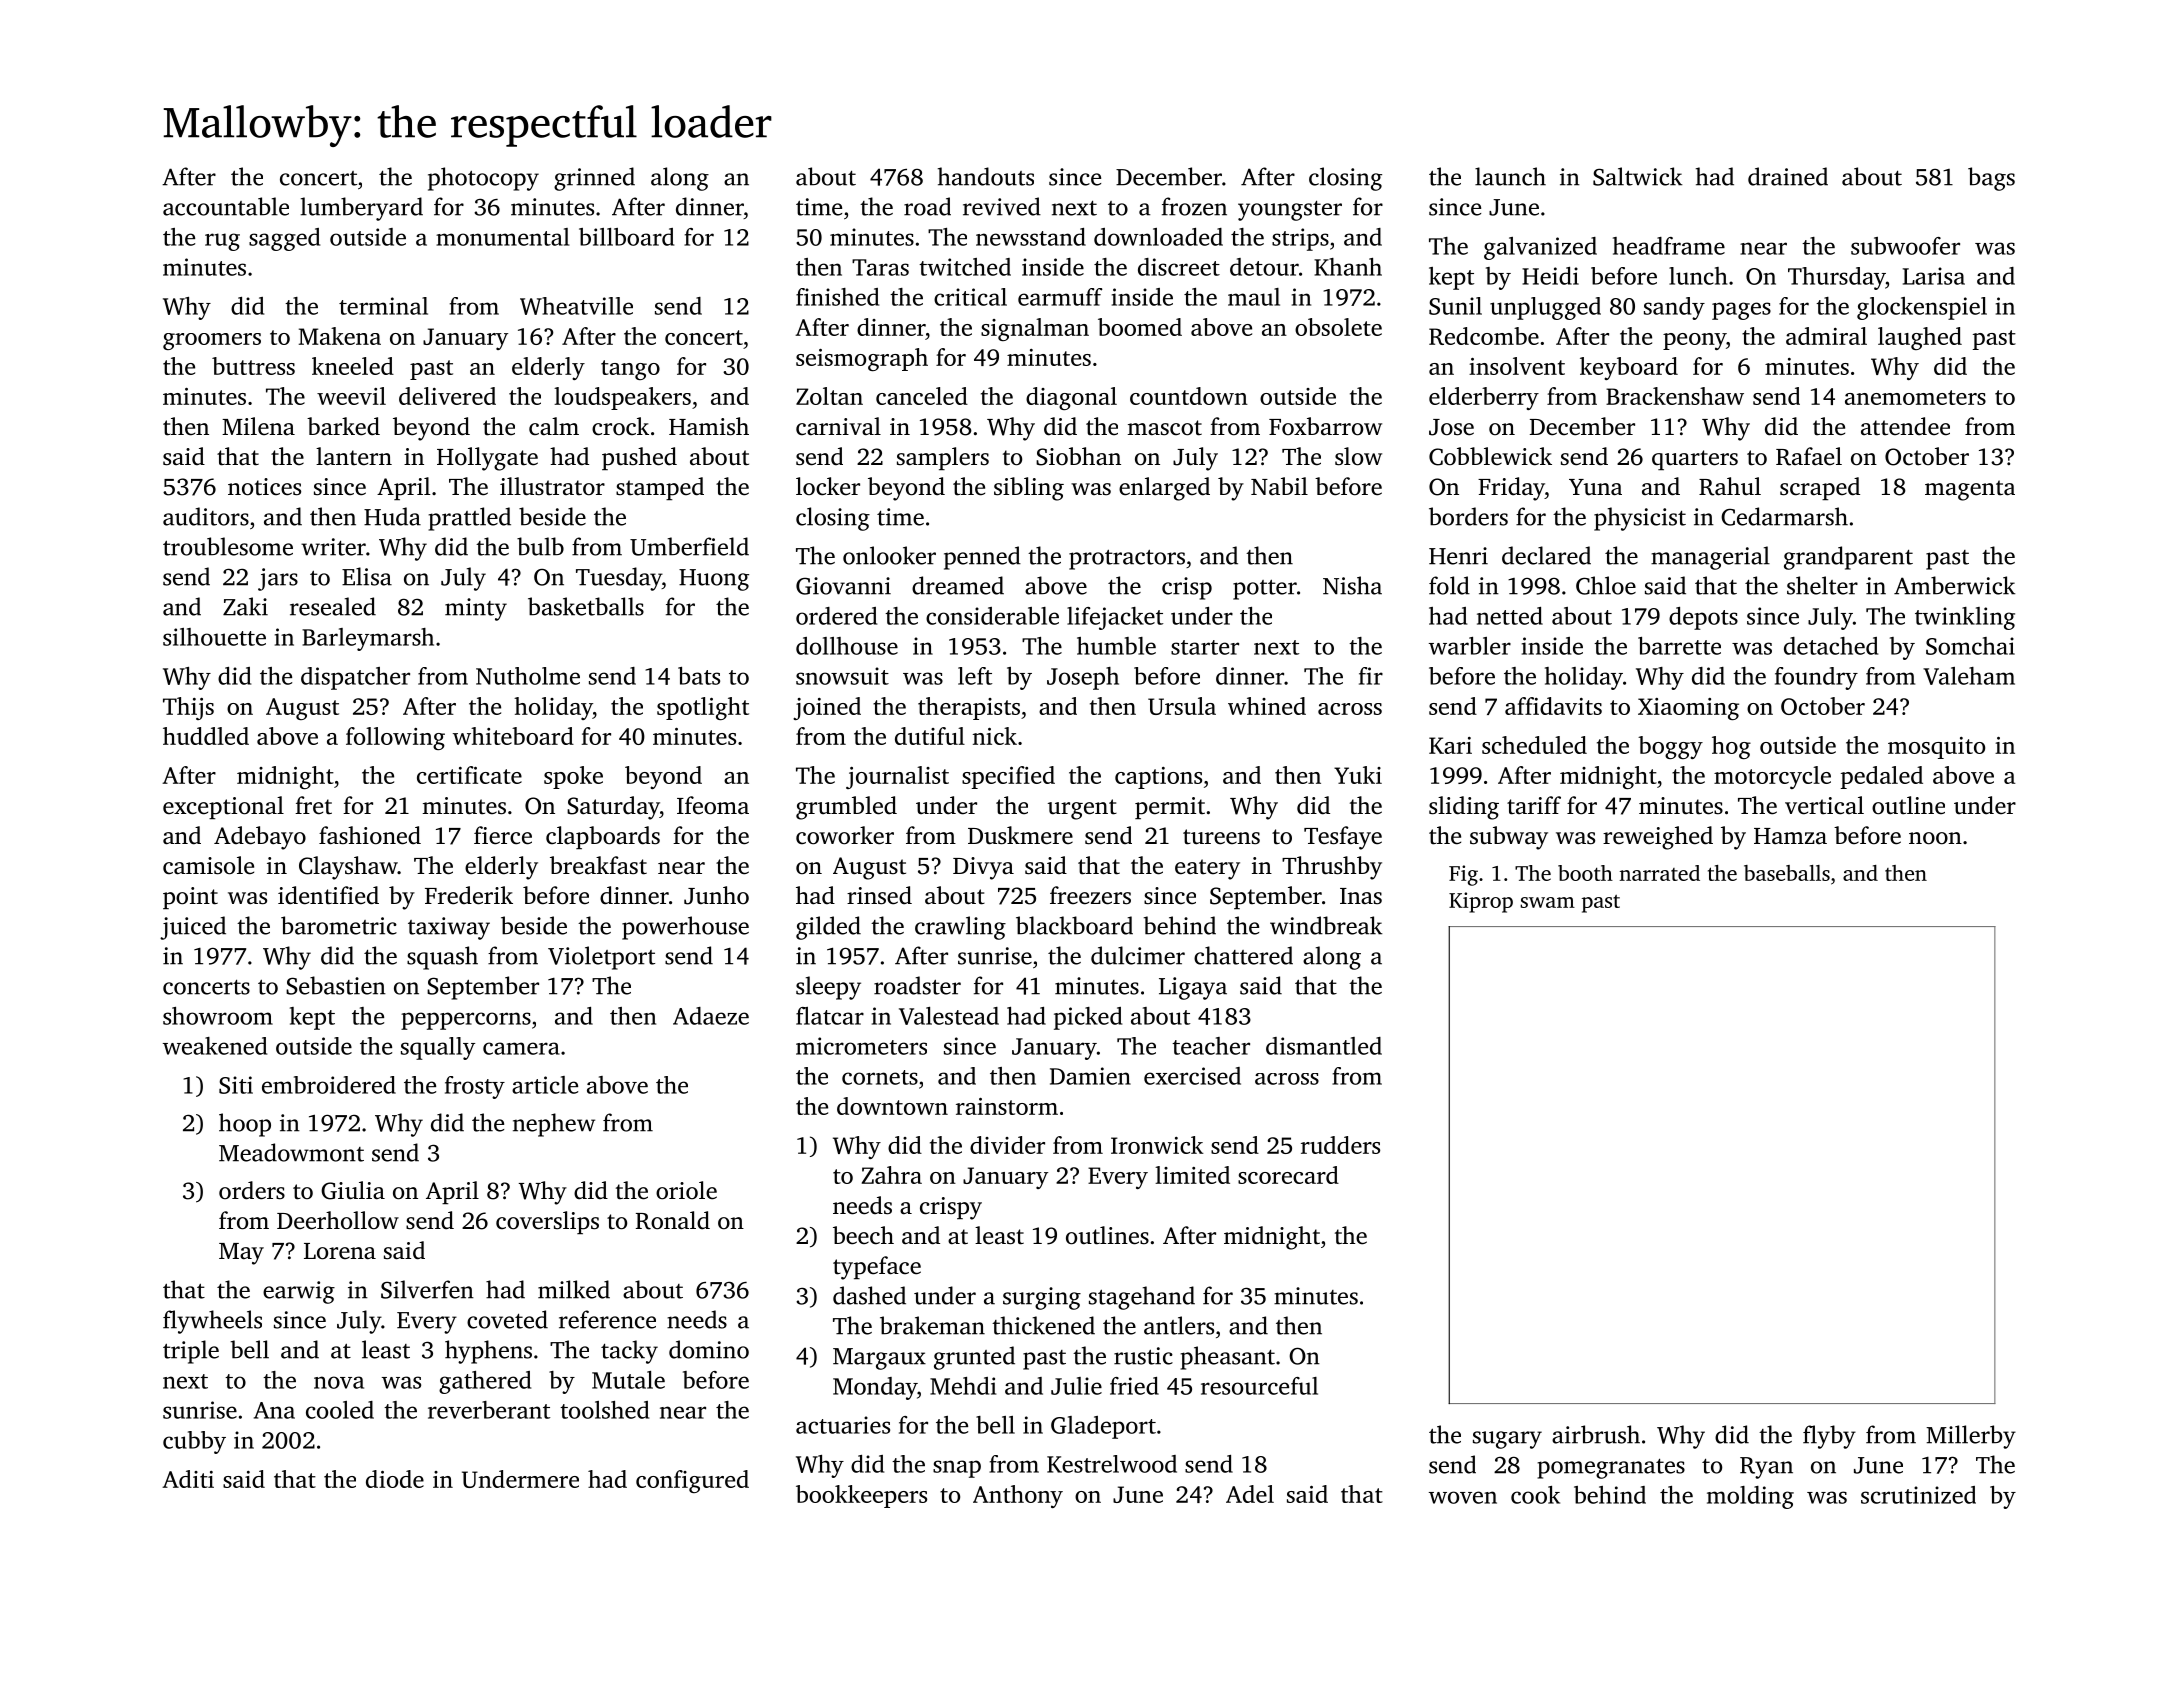 This screenshot has height=1683, width=2178. Describe the element at coordinates (245, 1125) in the screenshot. I see `hoop` at that location.
